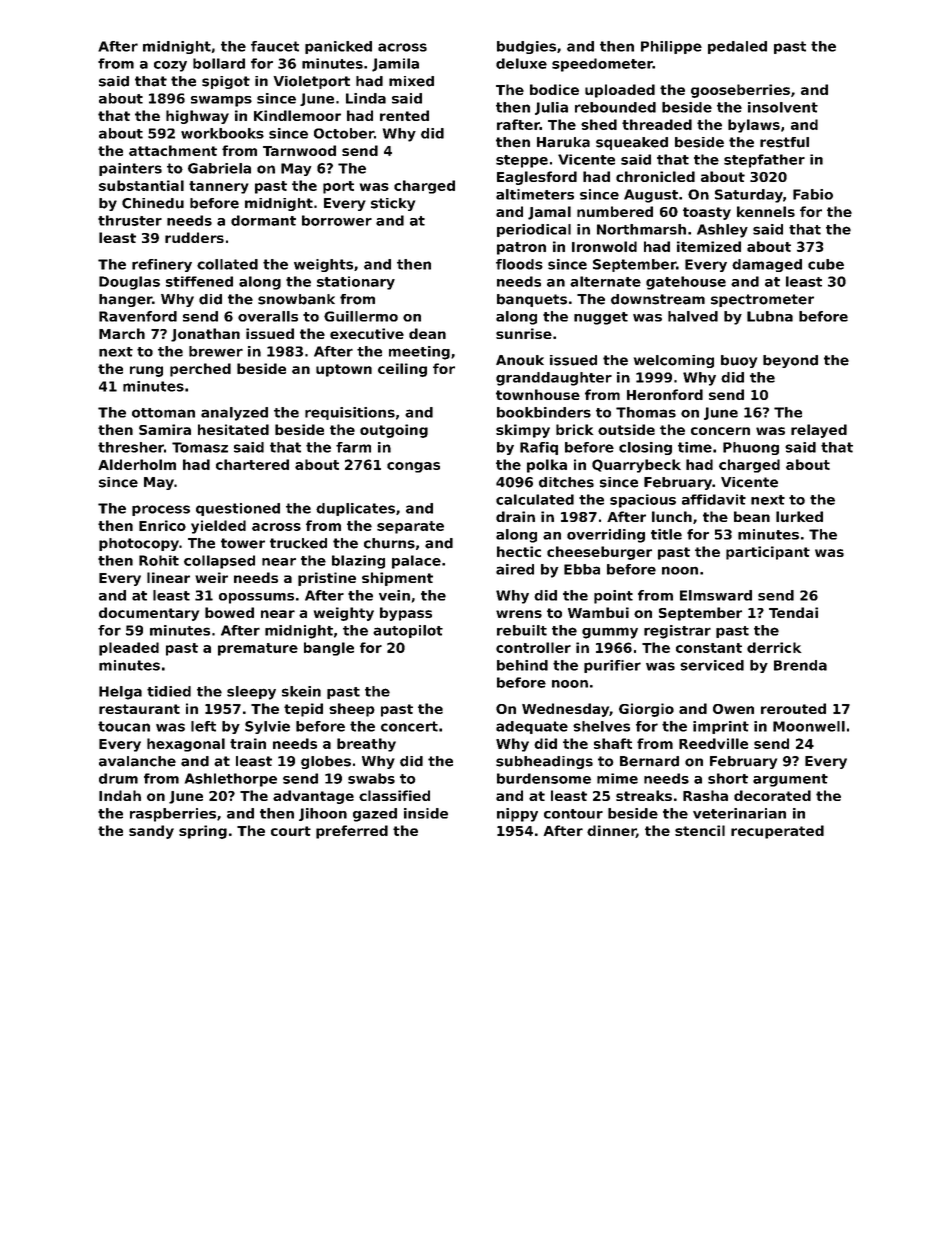 This page has height=1233, width=952. Describe the element at coordinates (275, 46) in the page. I see `faucet` at that location.
